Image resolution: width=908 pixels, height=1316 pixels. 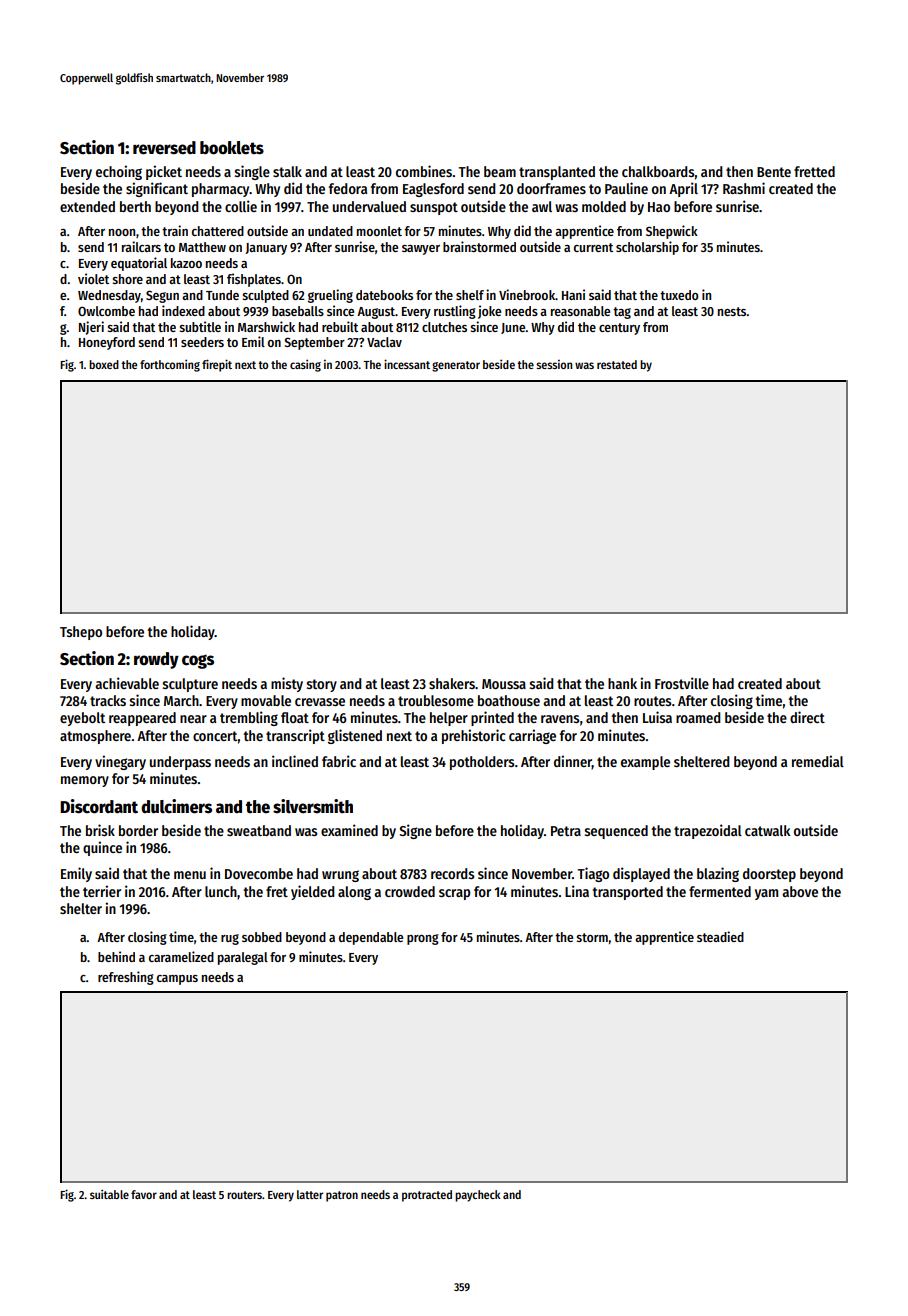 I want to click on boxed, so click(x=104, y=364).
